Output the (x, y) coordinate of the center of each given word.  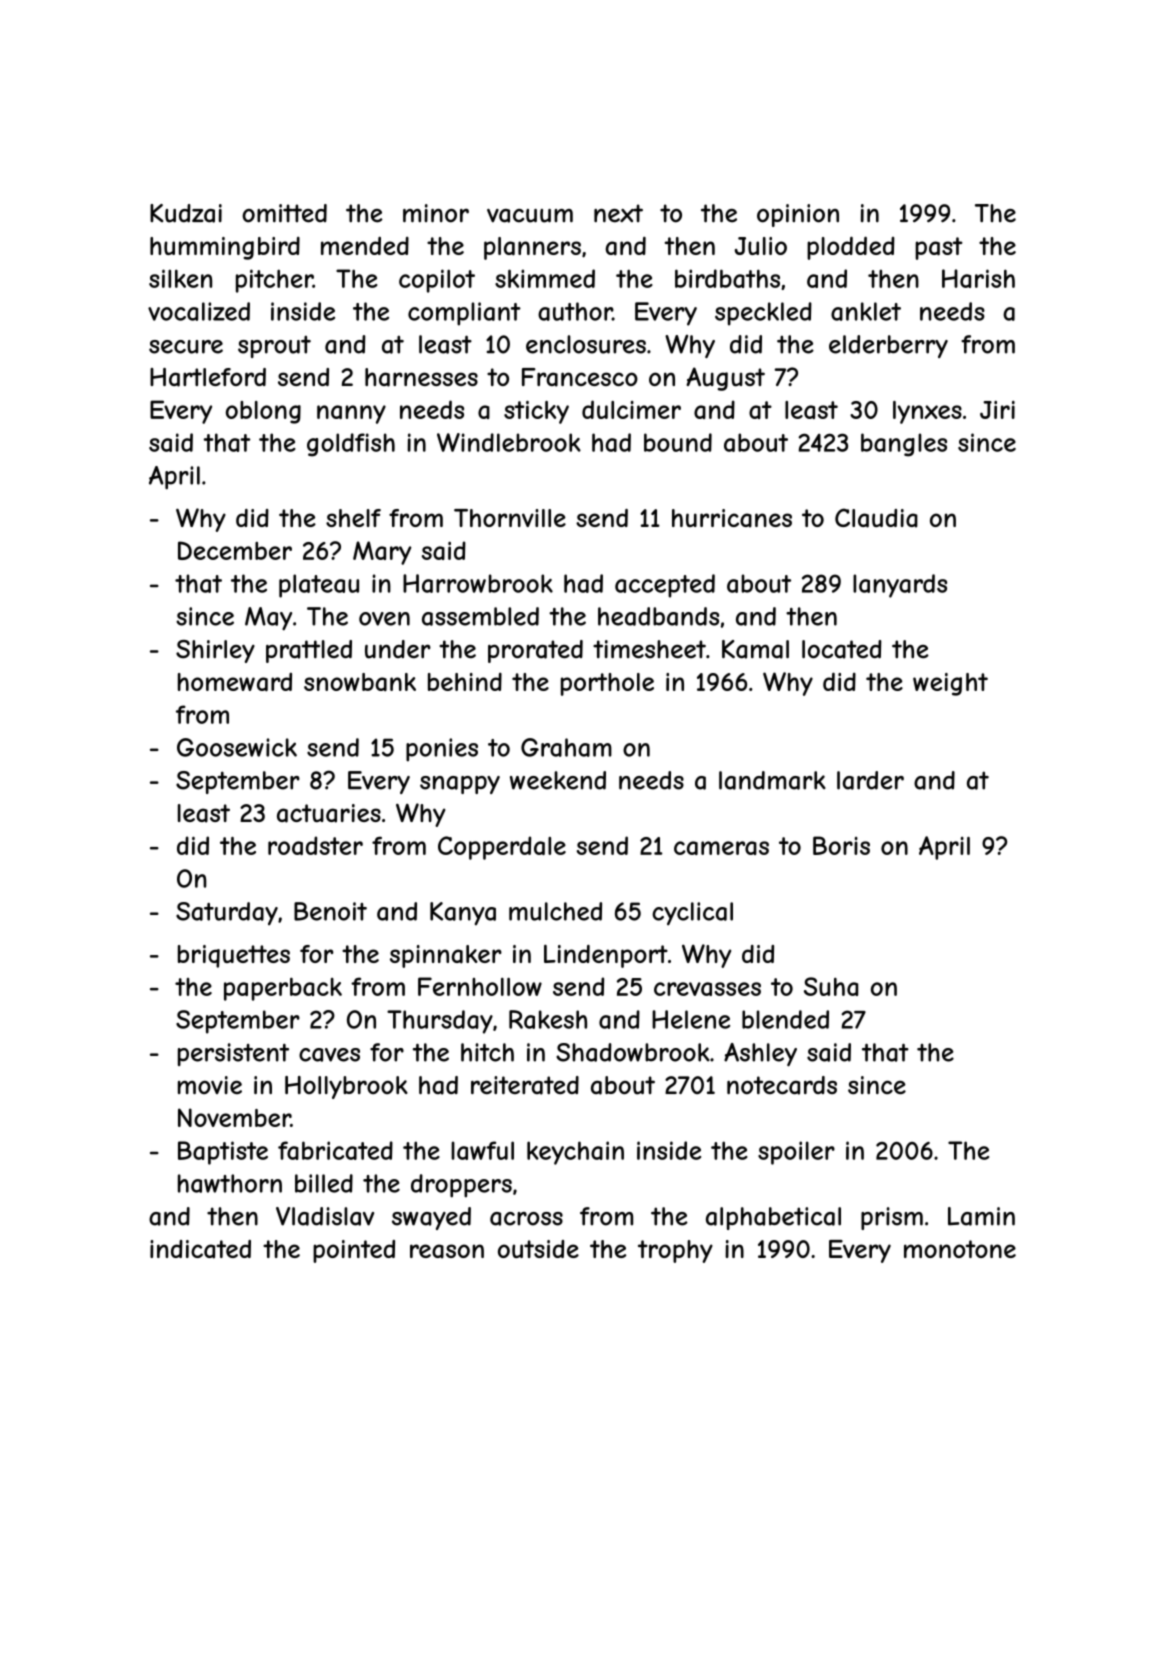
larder (870, 780)
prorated (535, 651)
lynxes (927, 412)
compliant (464, 314)
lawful (482, 1150)
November (234, 1117)
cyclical (692, 914)
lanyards (900, 586)
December (235, 550)
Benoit (330, 911)
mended (365, 245)
